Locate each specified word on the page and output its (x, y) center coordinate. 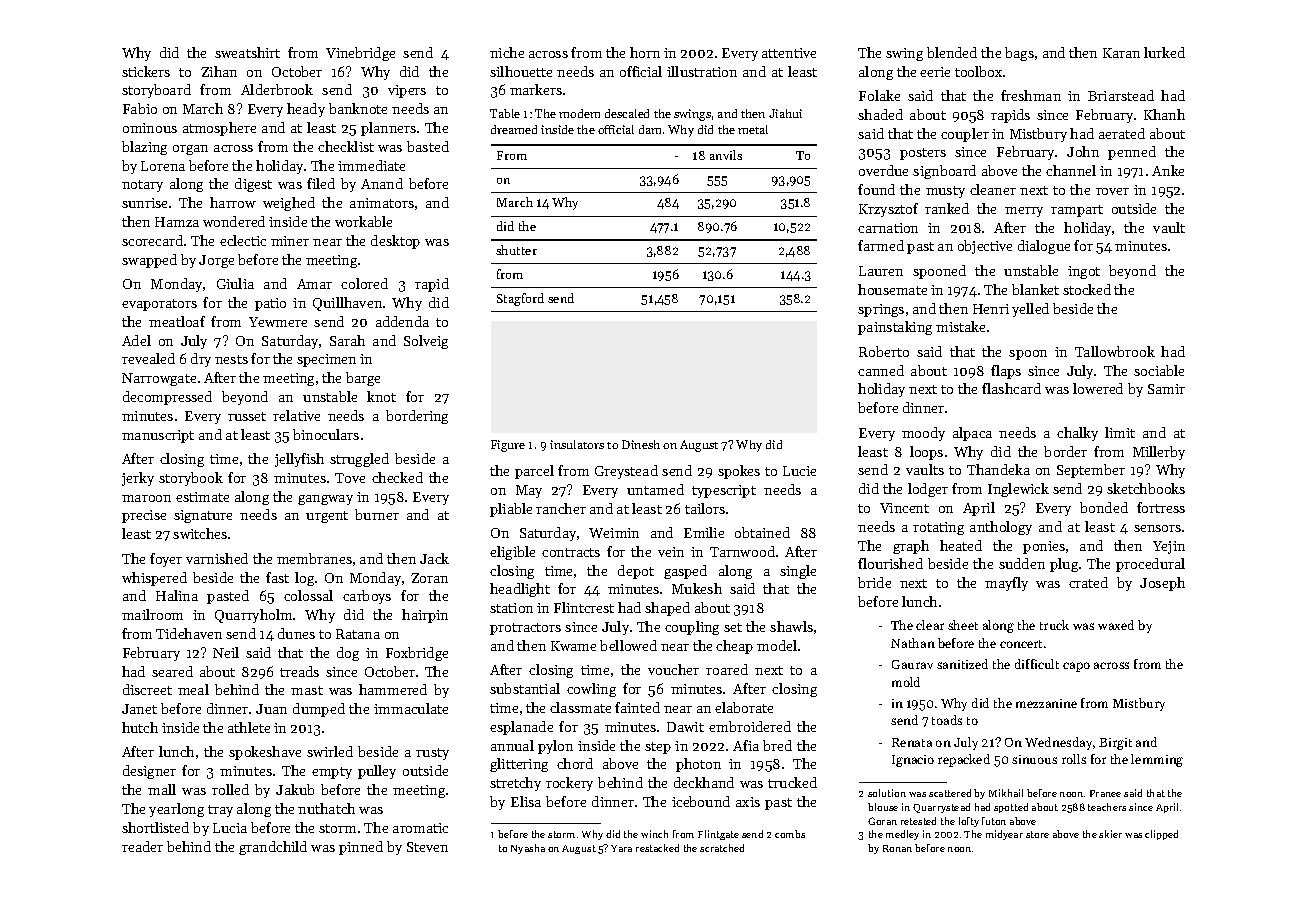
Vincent (904, 508)
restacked (657, 848)
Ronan (897, 848)
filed (321, 183)
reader (142, 846)
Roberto (884, 351)
